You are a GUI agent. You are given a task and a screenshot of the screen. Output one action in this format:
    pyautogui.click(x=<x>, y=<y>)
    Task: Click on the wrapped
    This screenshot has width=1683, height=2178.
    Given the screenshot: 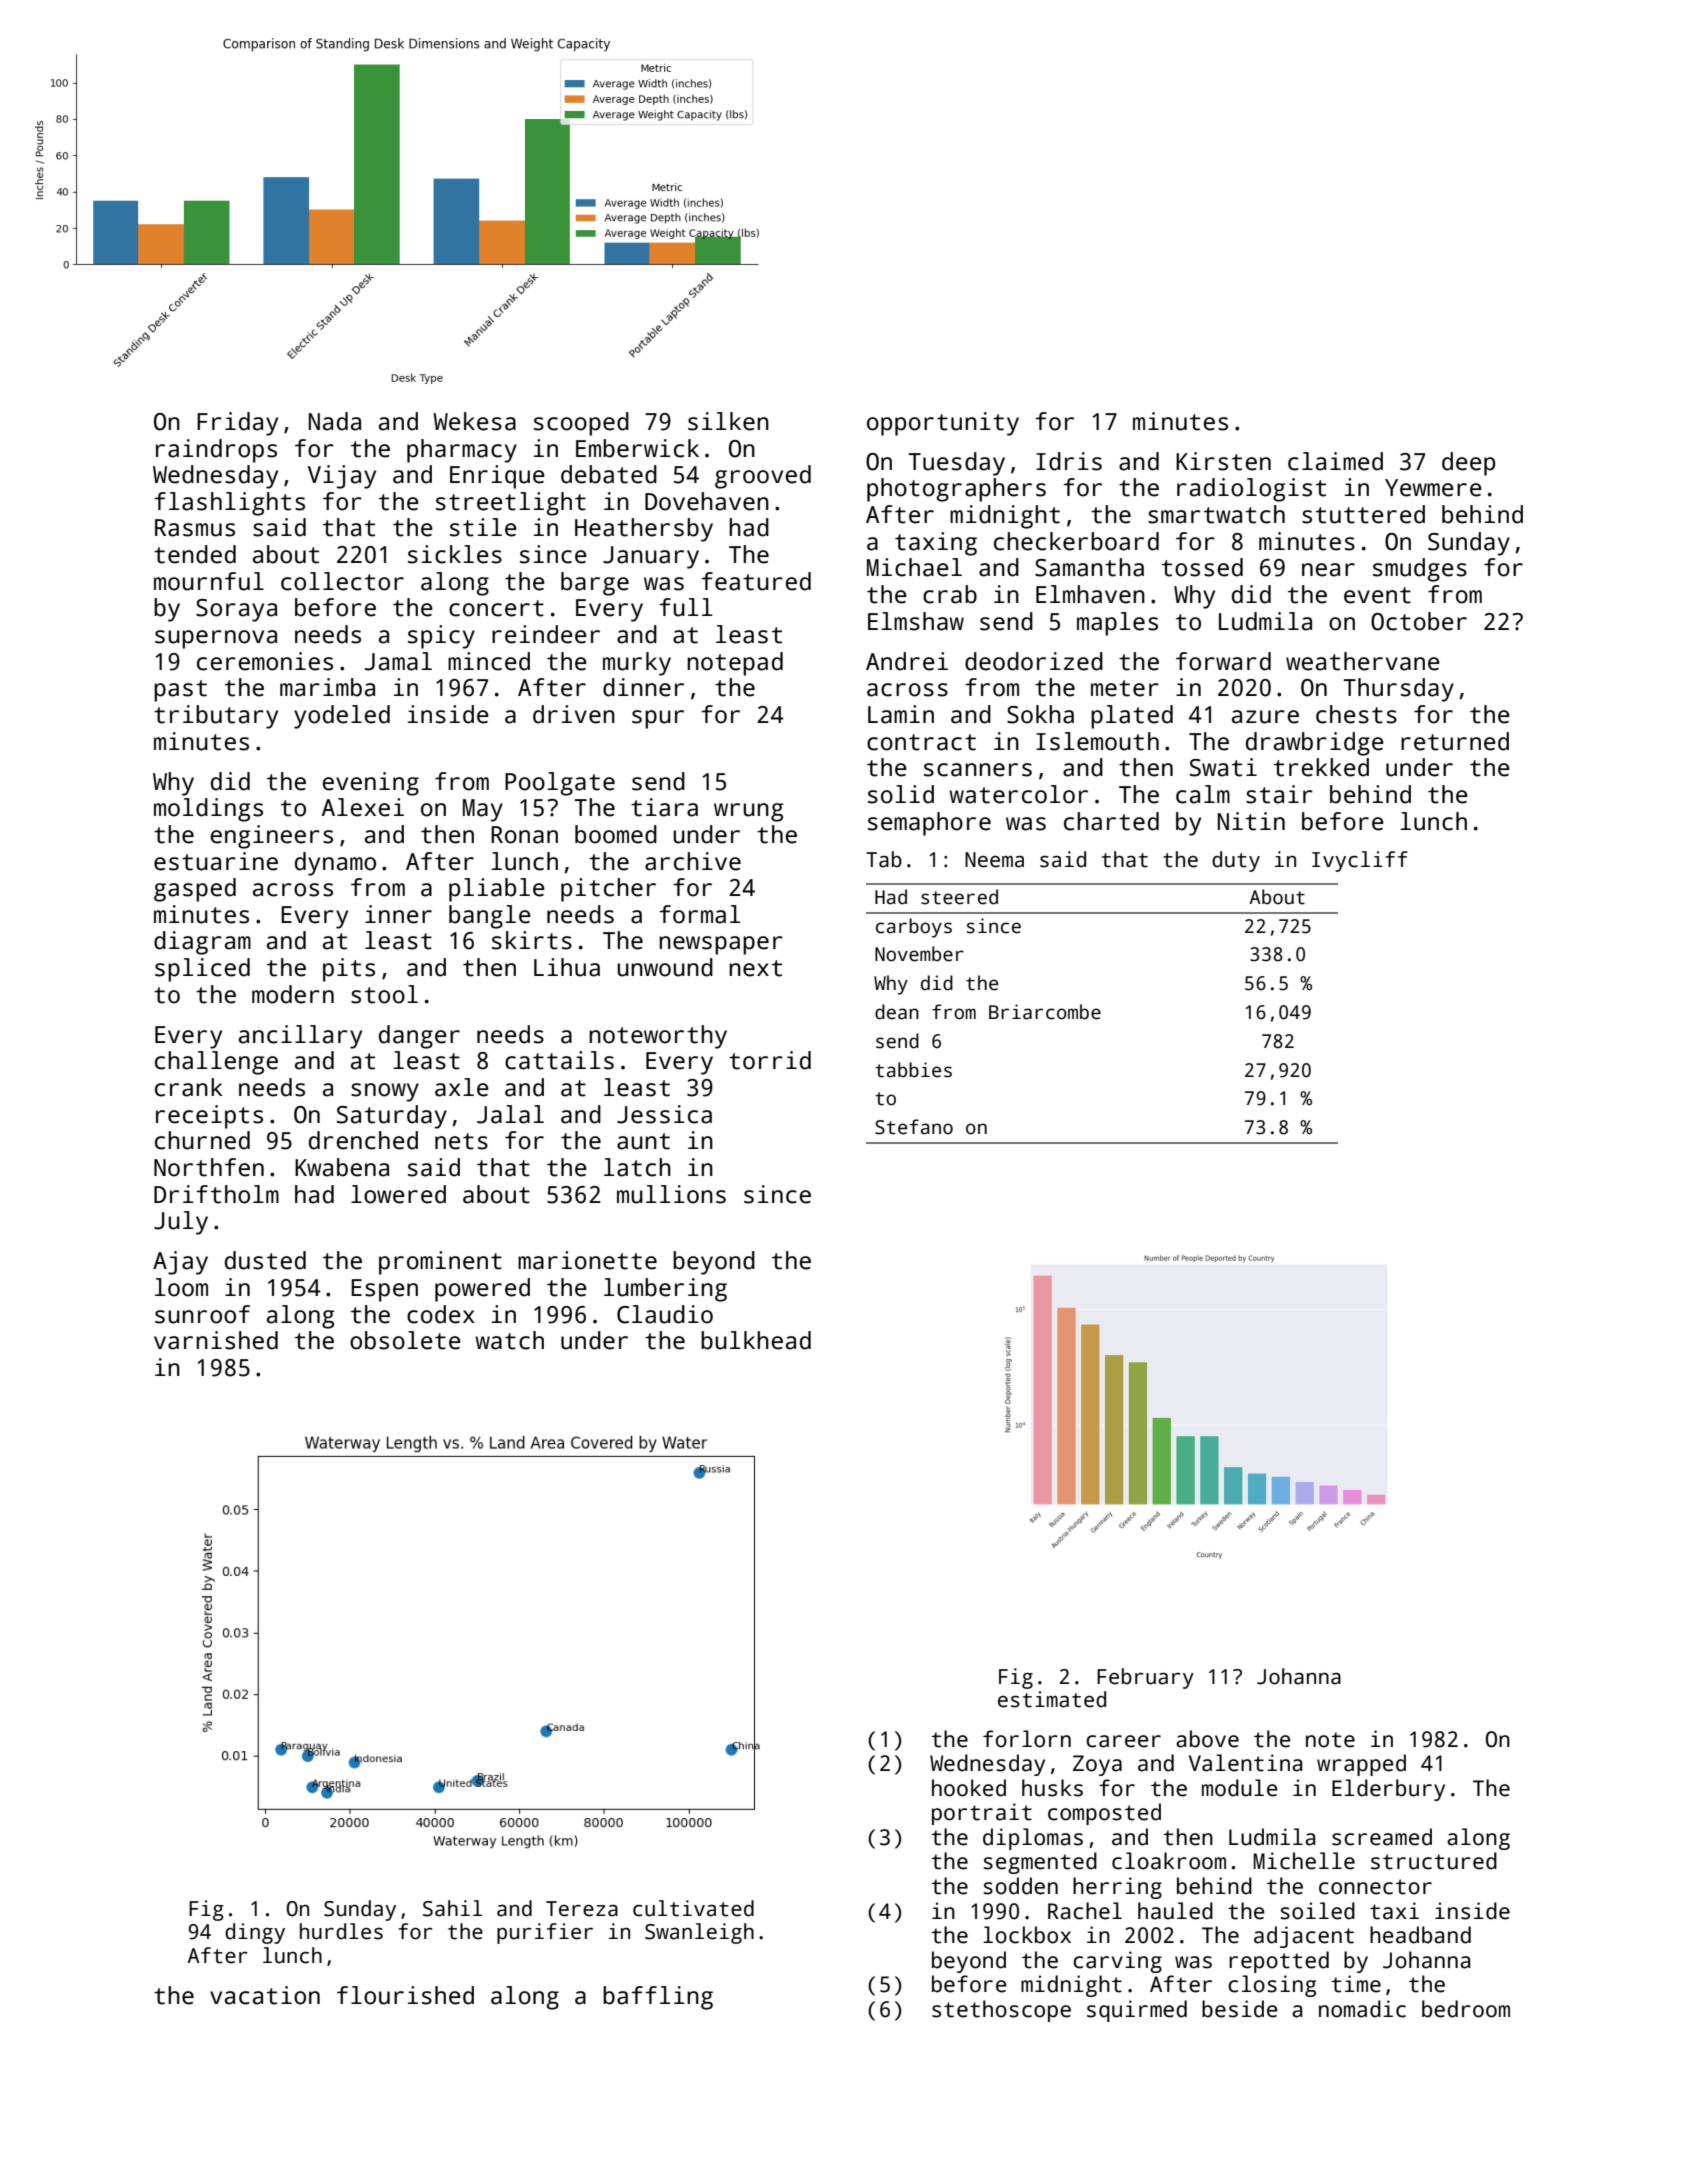 What is the action you would take?
    pyautogui.click(x=1361, y=1765)
